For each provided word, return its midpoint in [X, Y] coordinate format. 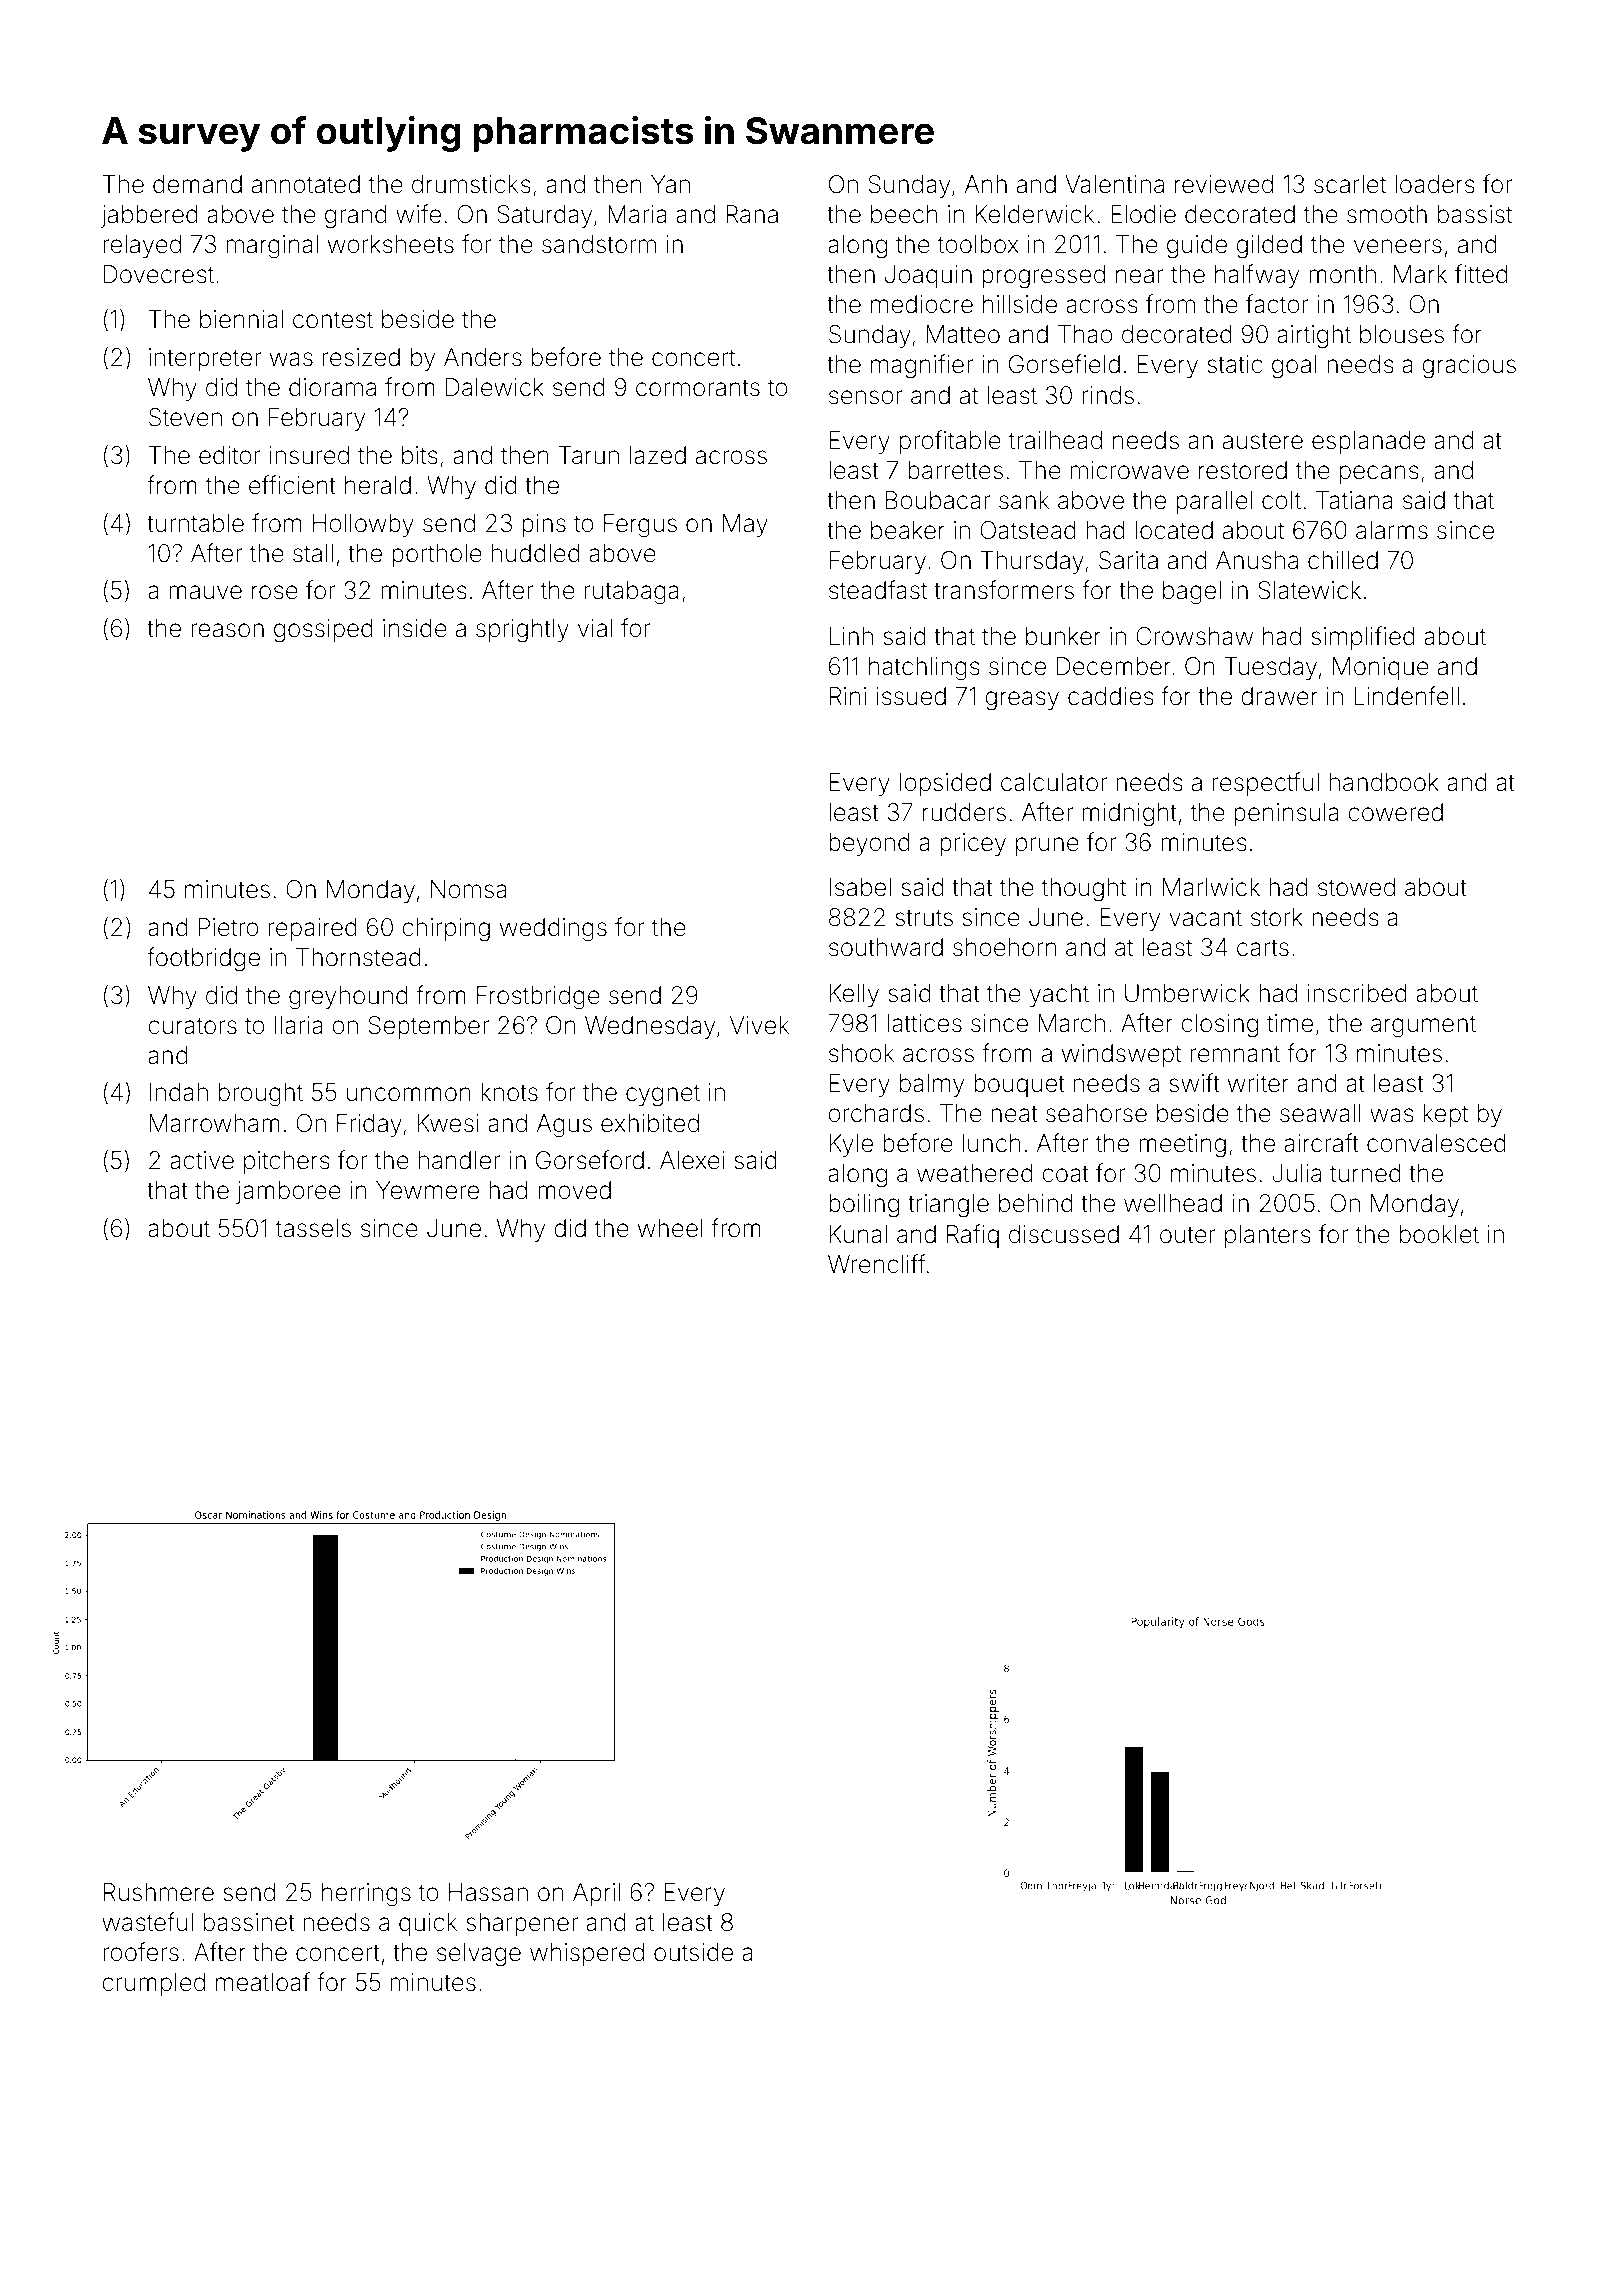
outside [693, 1952]
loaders [1435, 184]
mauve [205, 592]
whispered [587, 1954]
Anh [986, 184]
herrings [366, 1895]
